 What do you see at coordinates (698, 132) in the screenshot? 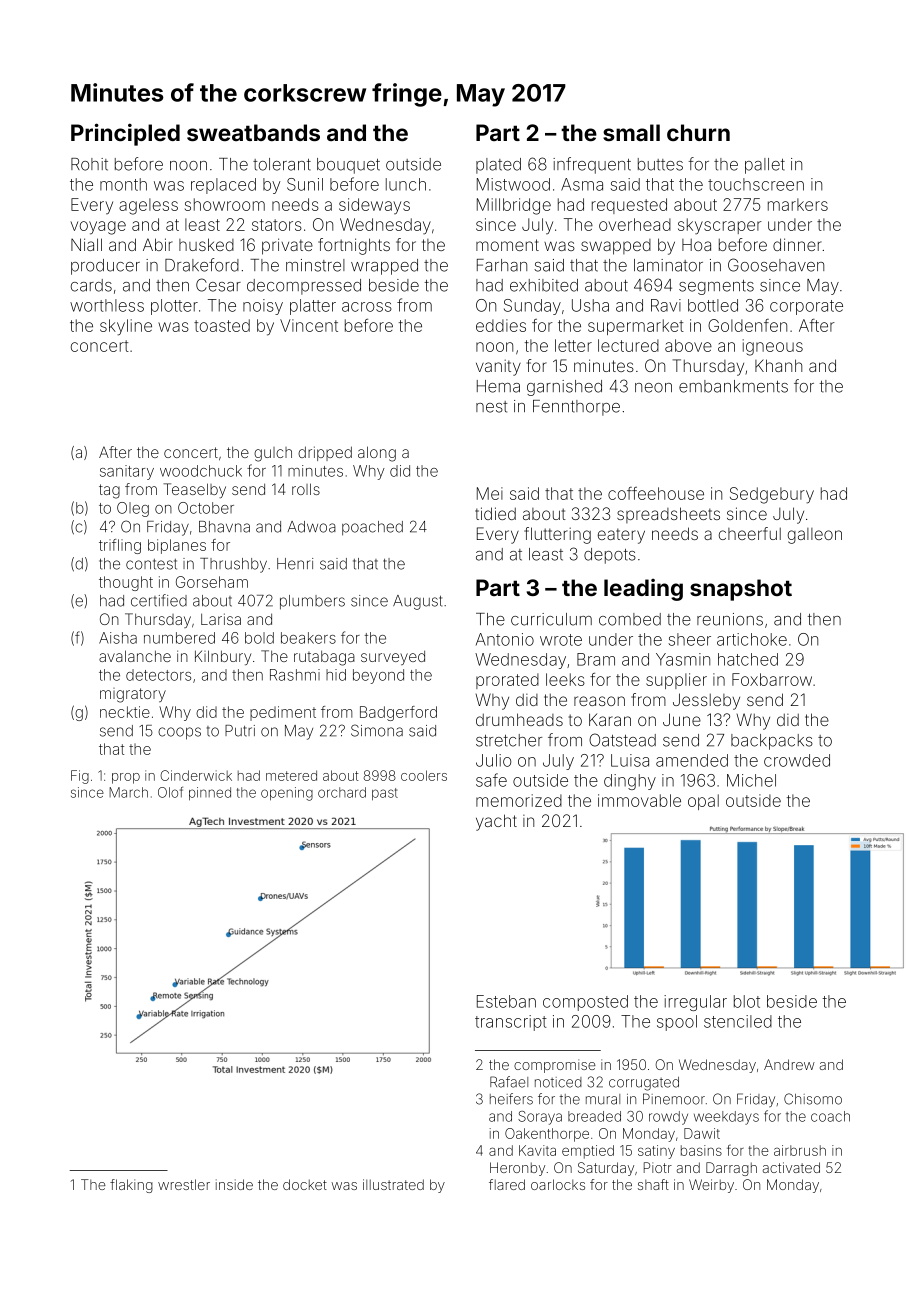
I see `churn` at bounding box center [698, 132].
